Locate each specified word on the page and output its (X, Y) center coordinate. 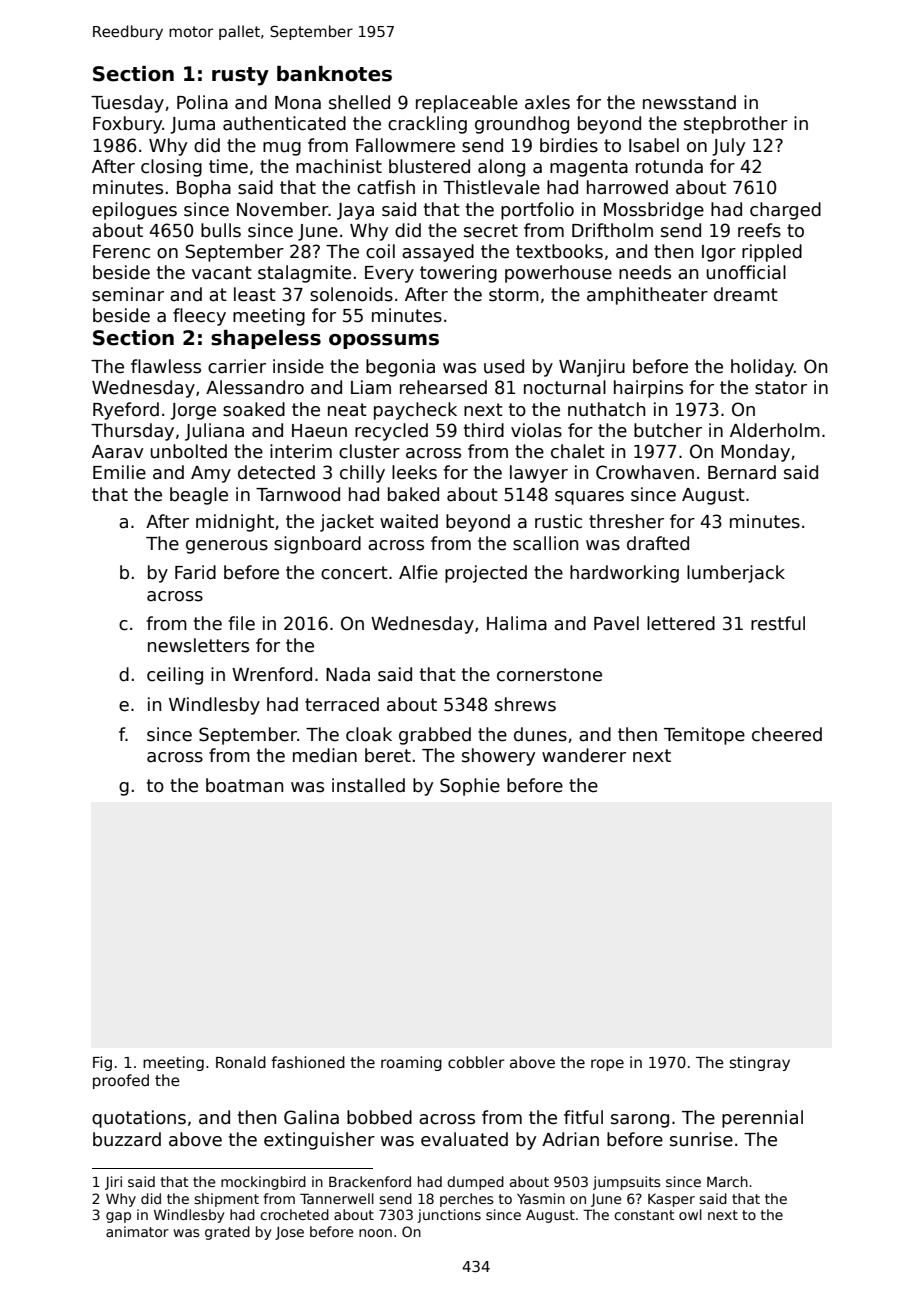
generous (227, 547)
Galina (311, 1117)
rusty (240, 76)
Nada (348, 674)
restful (778, 623)
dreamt (746, 294)
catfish (386, 187)
